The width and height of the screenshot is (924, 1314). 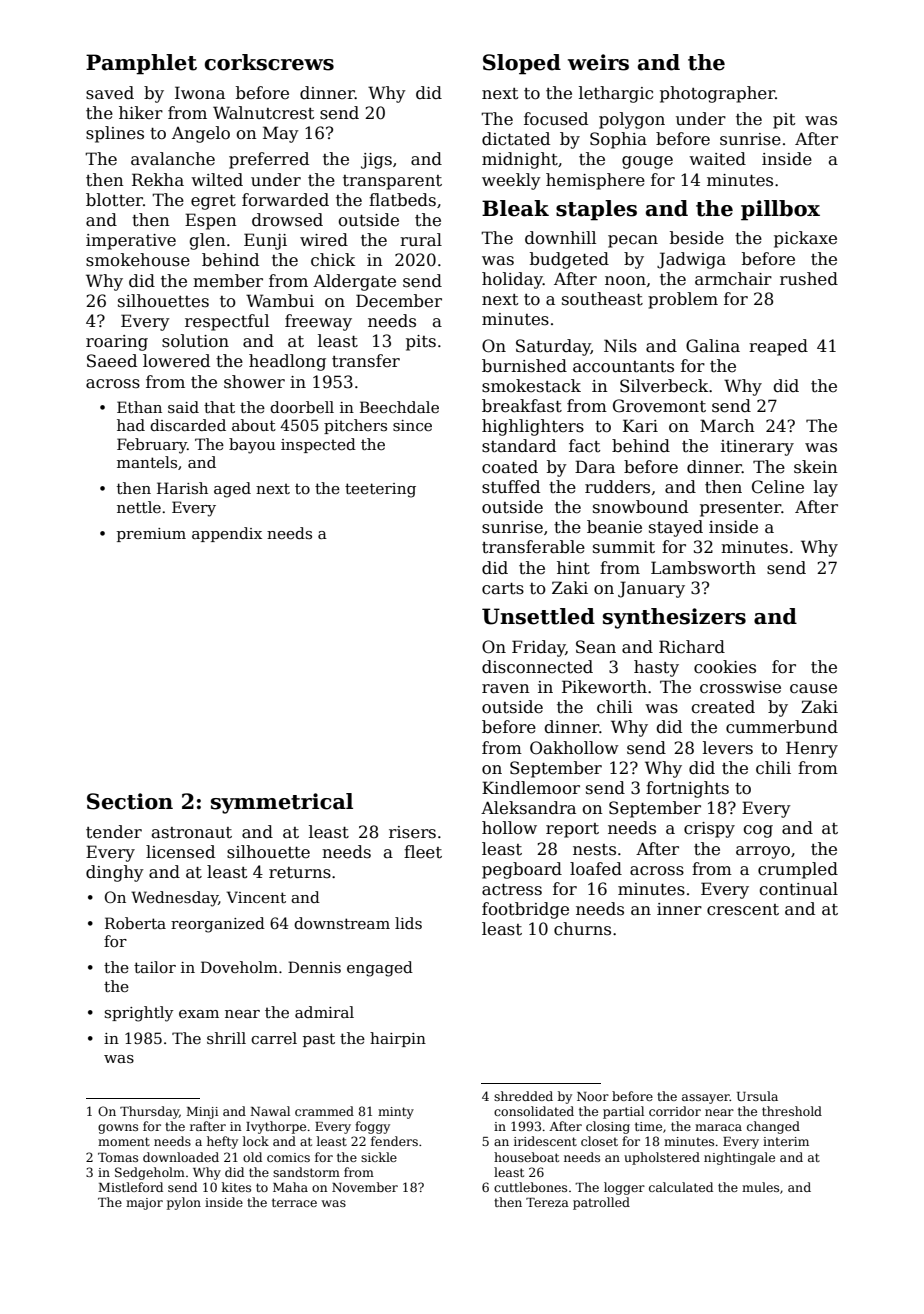 What do you see at coordinates (523, 1096) in the screenshot?
I see `shredded` at bounding box center [523, 1096].
